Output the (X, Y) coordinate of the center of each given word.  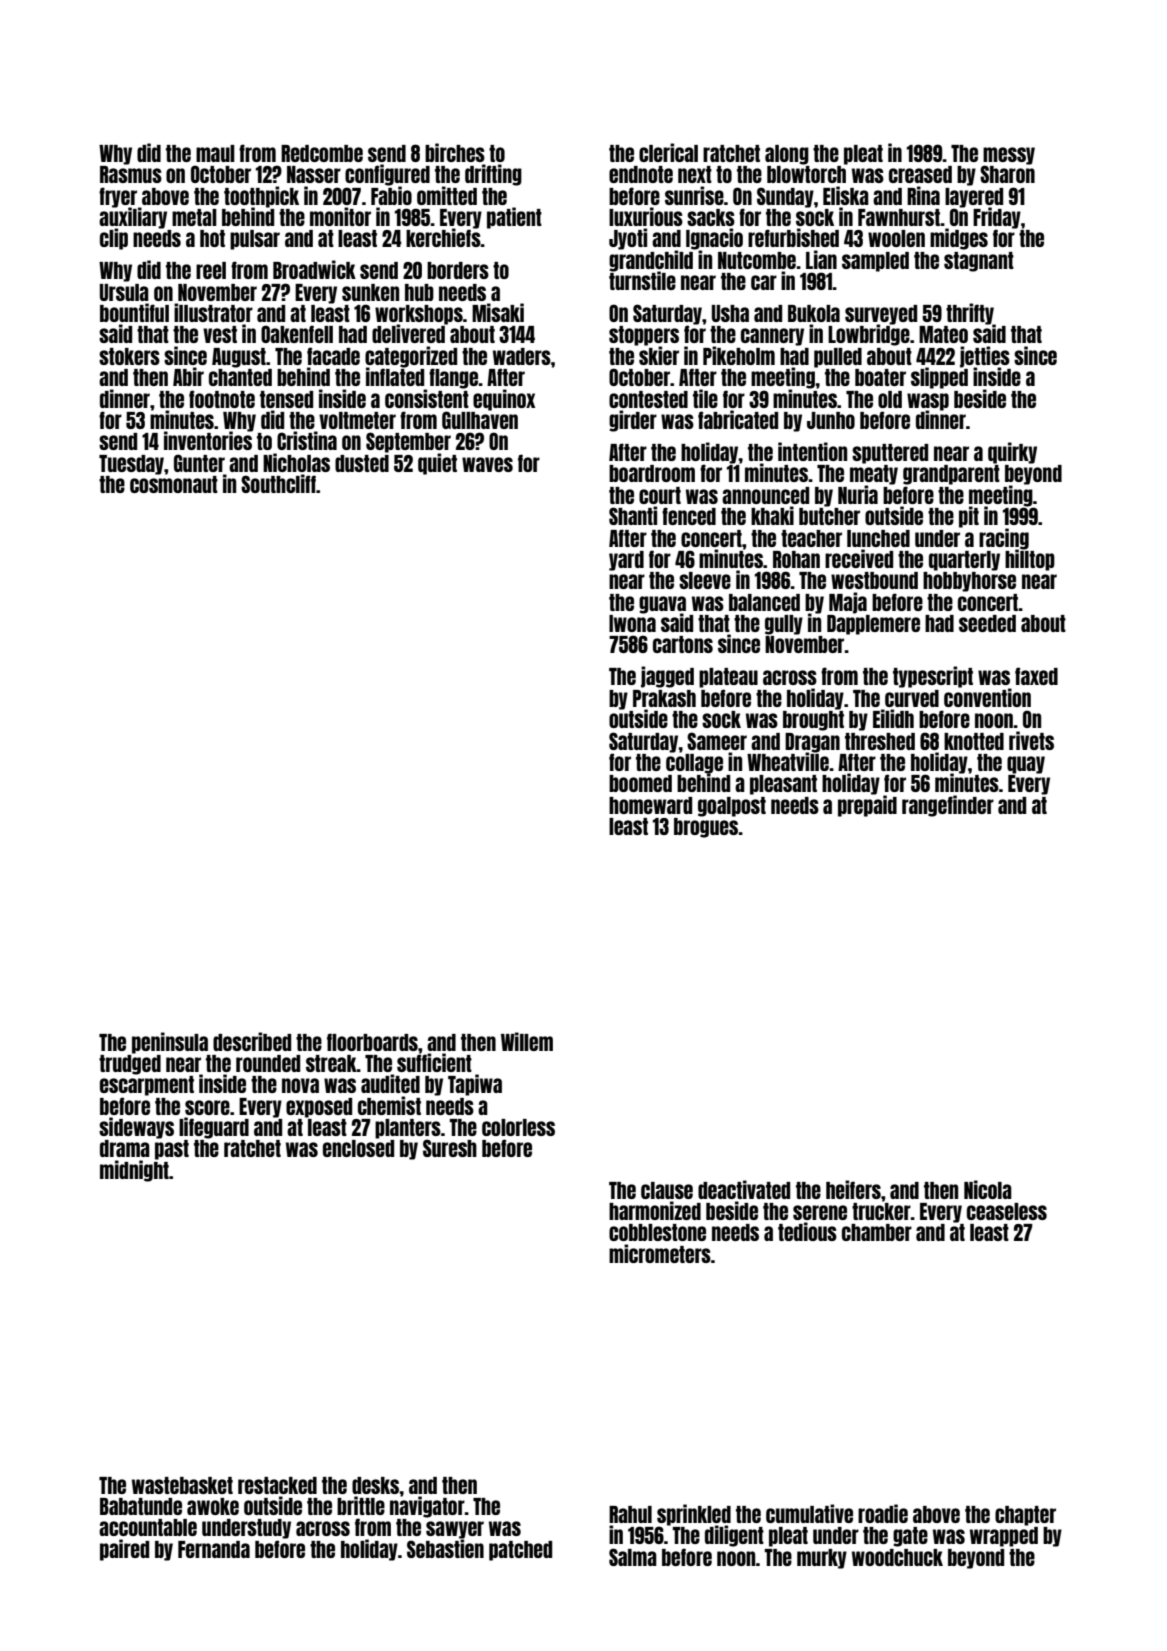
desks (375, 1485)
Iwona (632, 623)
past (172, 1150)
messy (1009, 156)
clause (667, 1190)
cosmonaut (174, 484)
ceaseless (1007, 1211)
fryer (118, 197)
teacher (811, 538)
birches (455, 152)
